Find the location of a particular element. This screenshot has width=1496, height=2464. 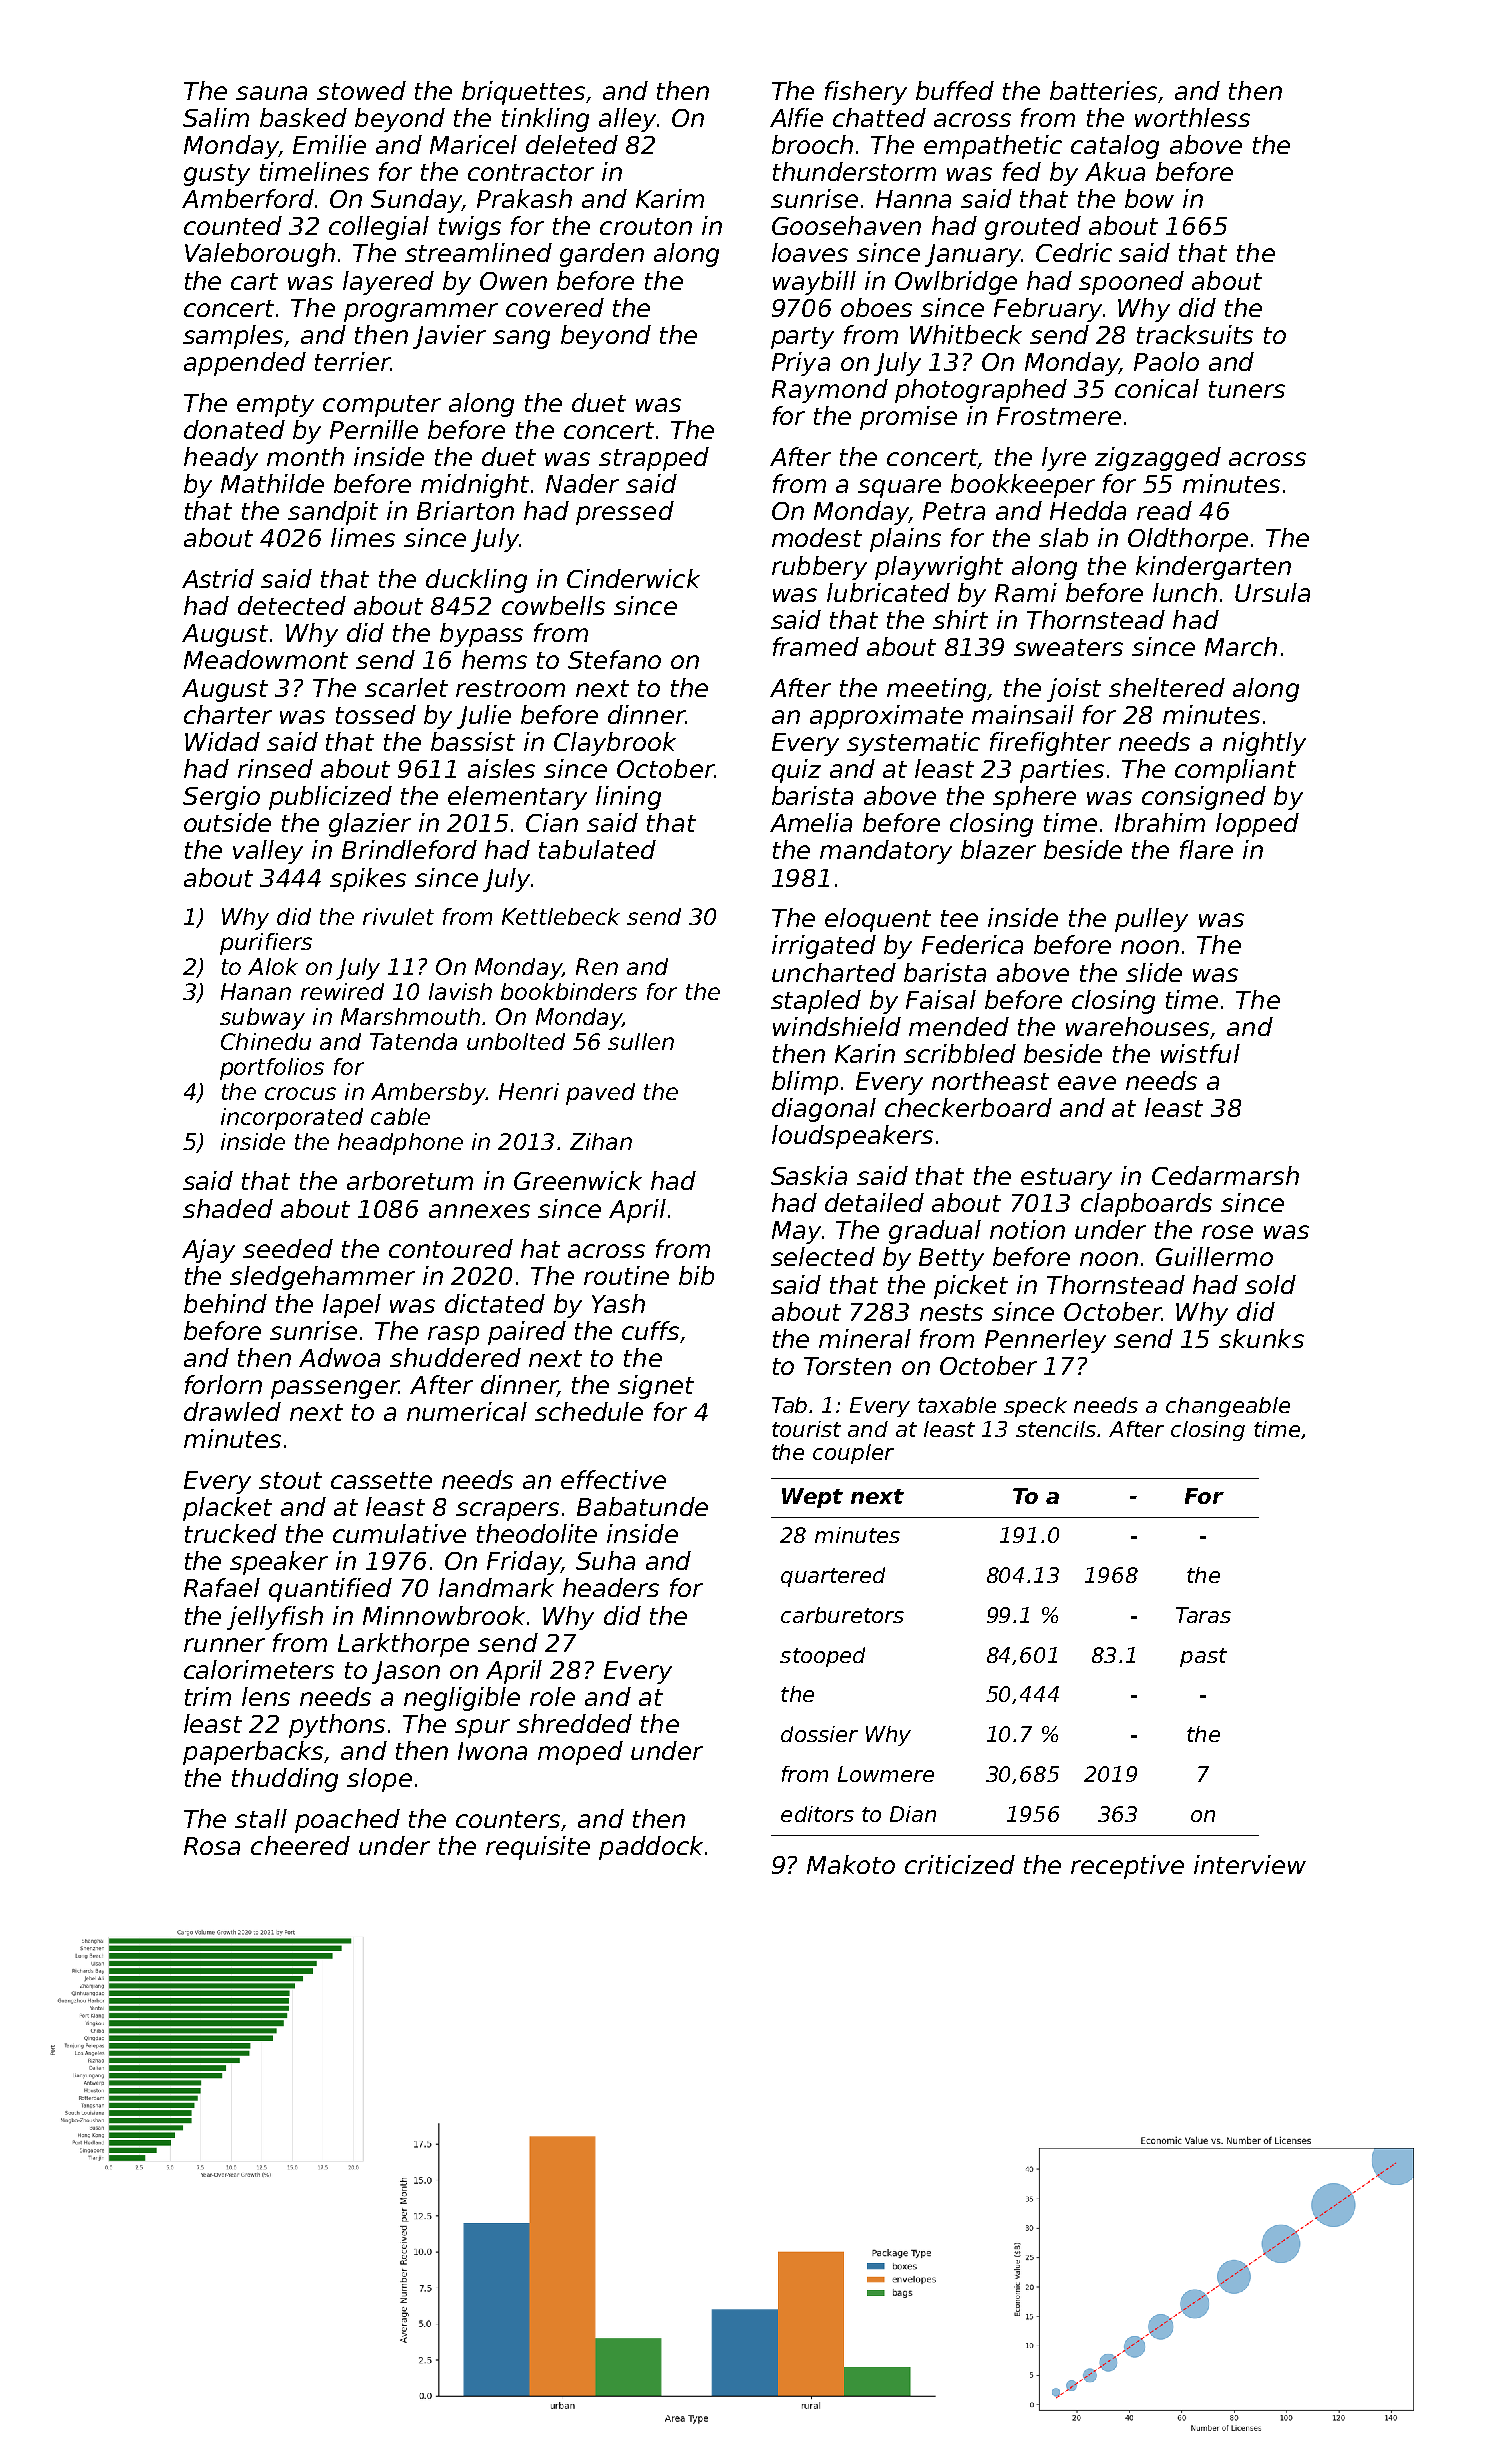

stowed is located at coordinates (361, 90).
